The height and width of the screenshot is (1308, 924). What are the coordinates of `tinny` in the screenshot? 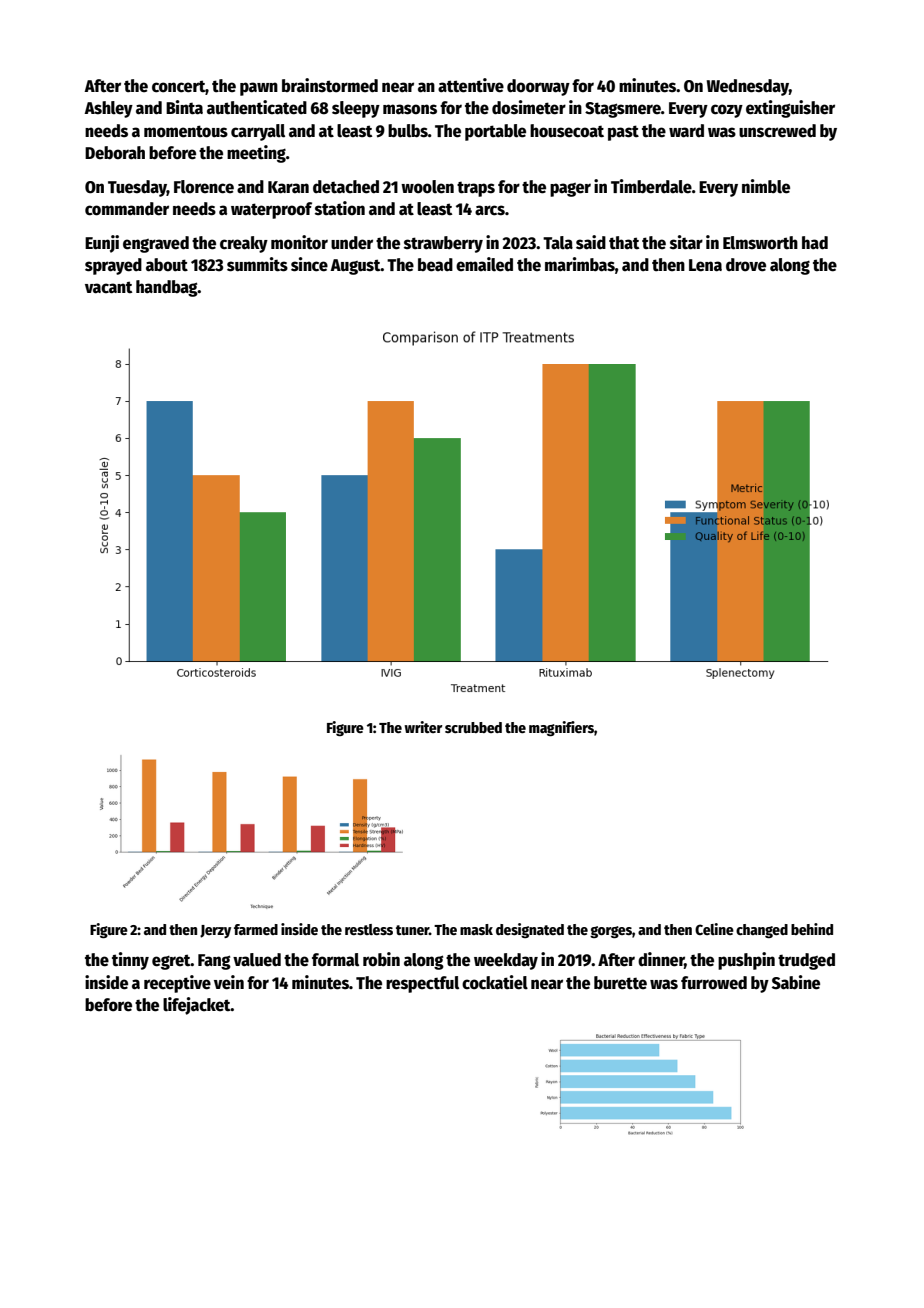 It's located at (130, 961).
